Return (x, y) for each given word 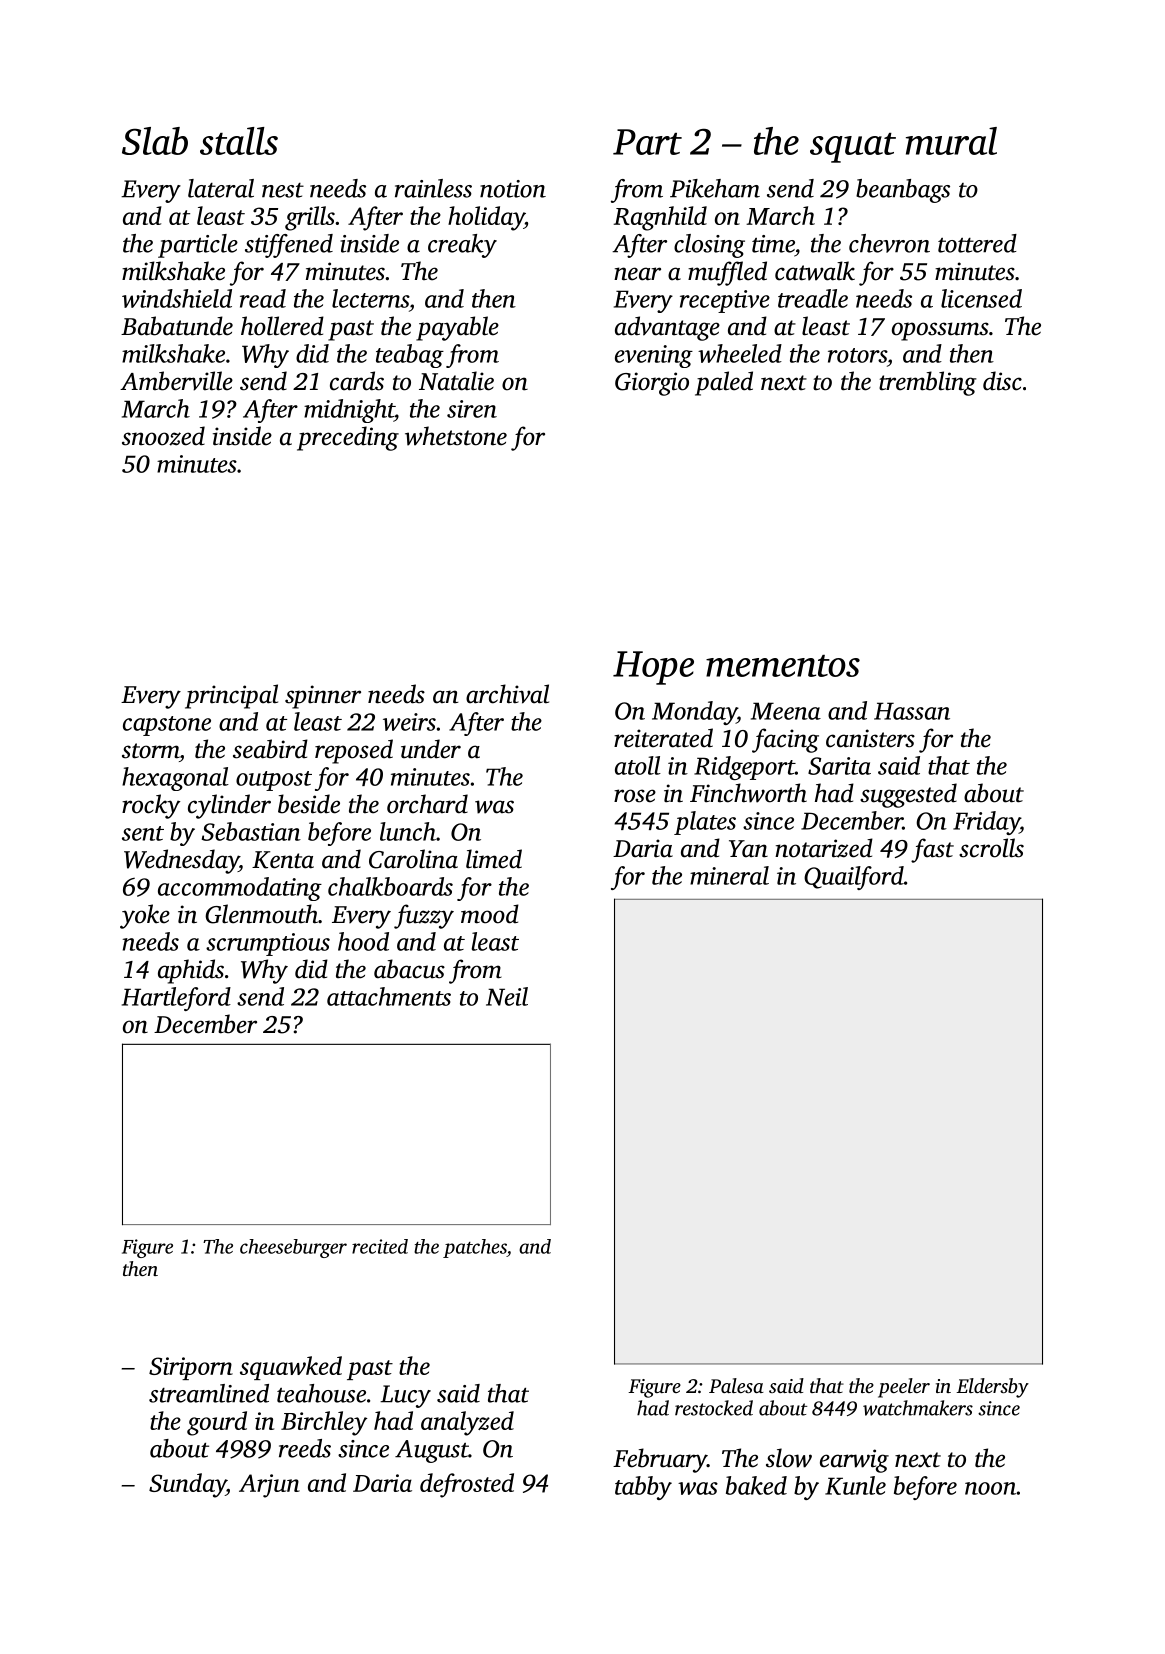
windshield (177, 298)
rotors (857, 355)
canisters (870, 738)
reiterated (663, 738)
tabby (643, 1488)
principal (231, 696)
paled (724, 383)
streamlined (209, 1393)
